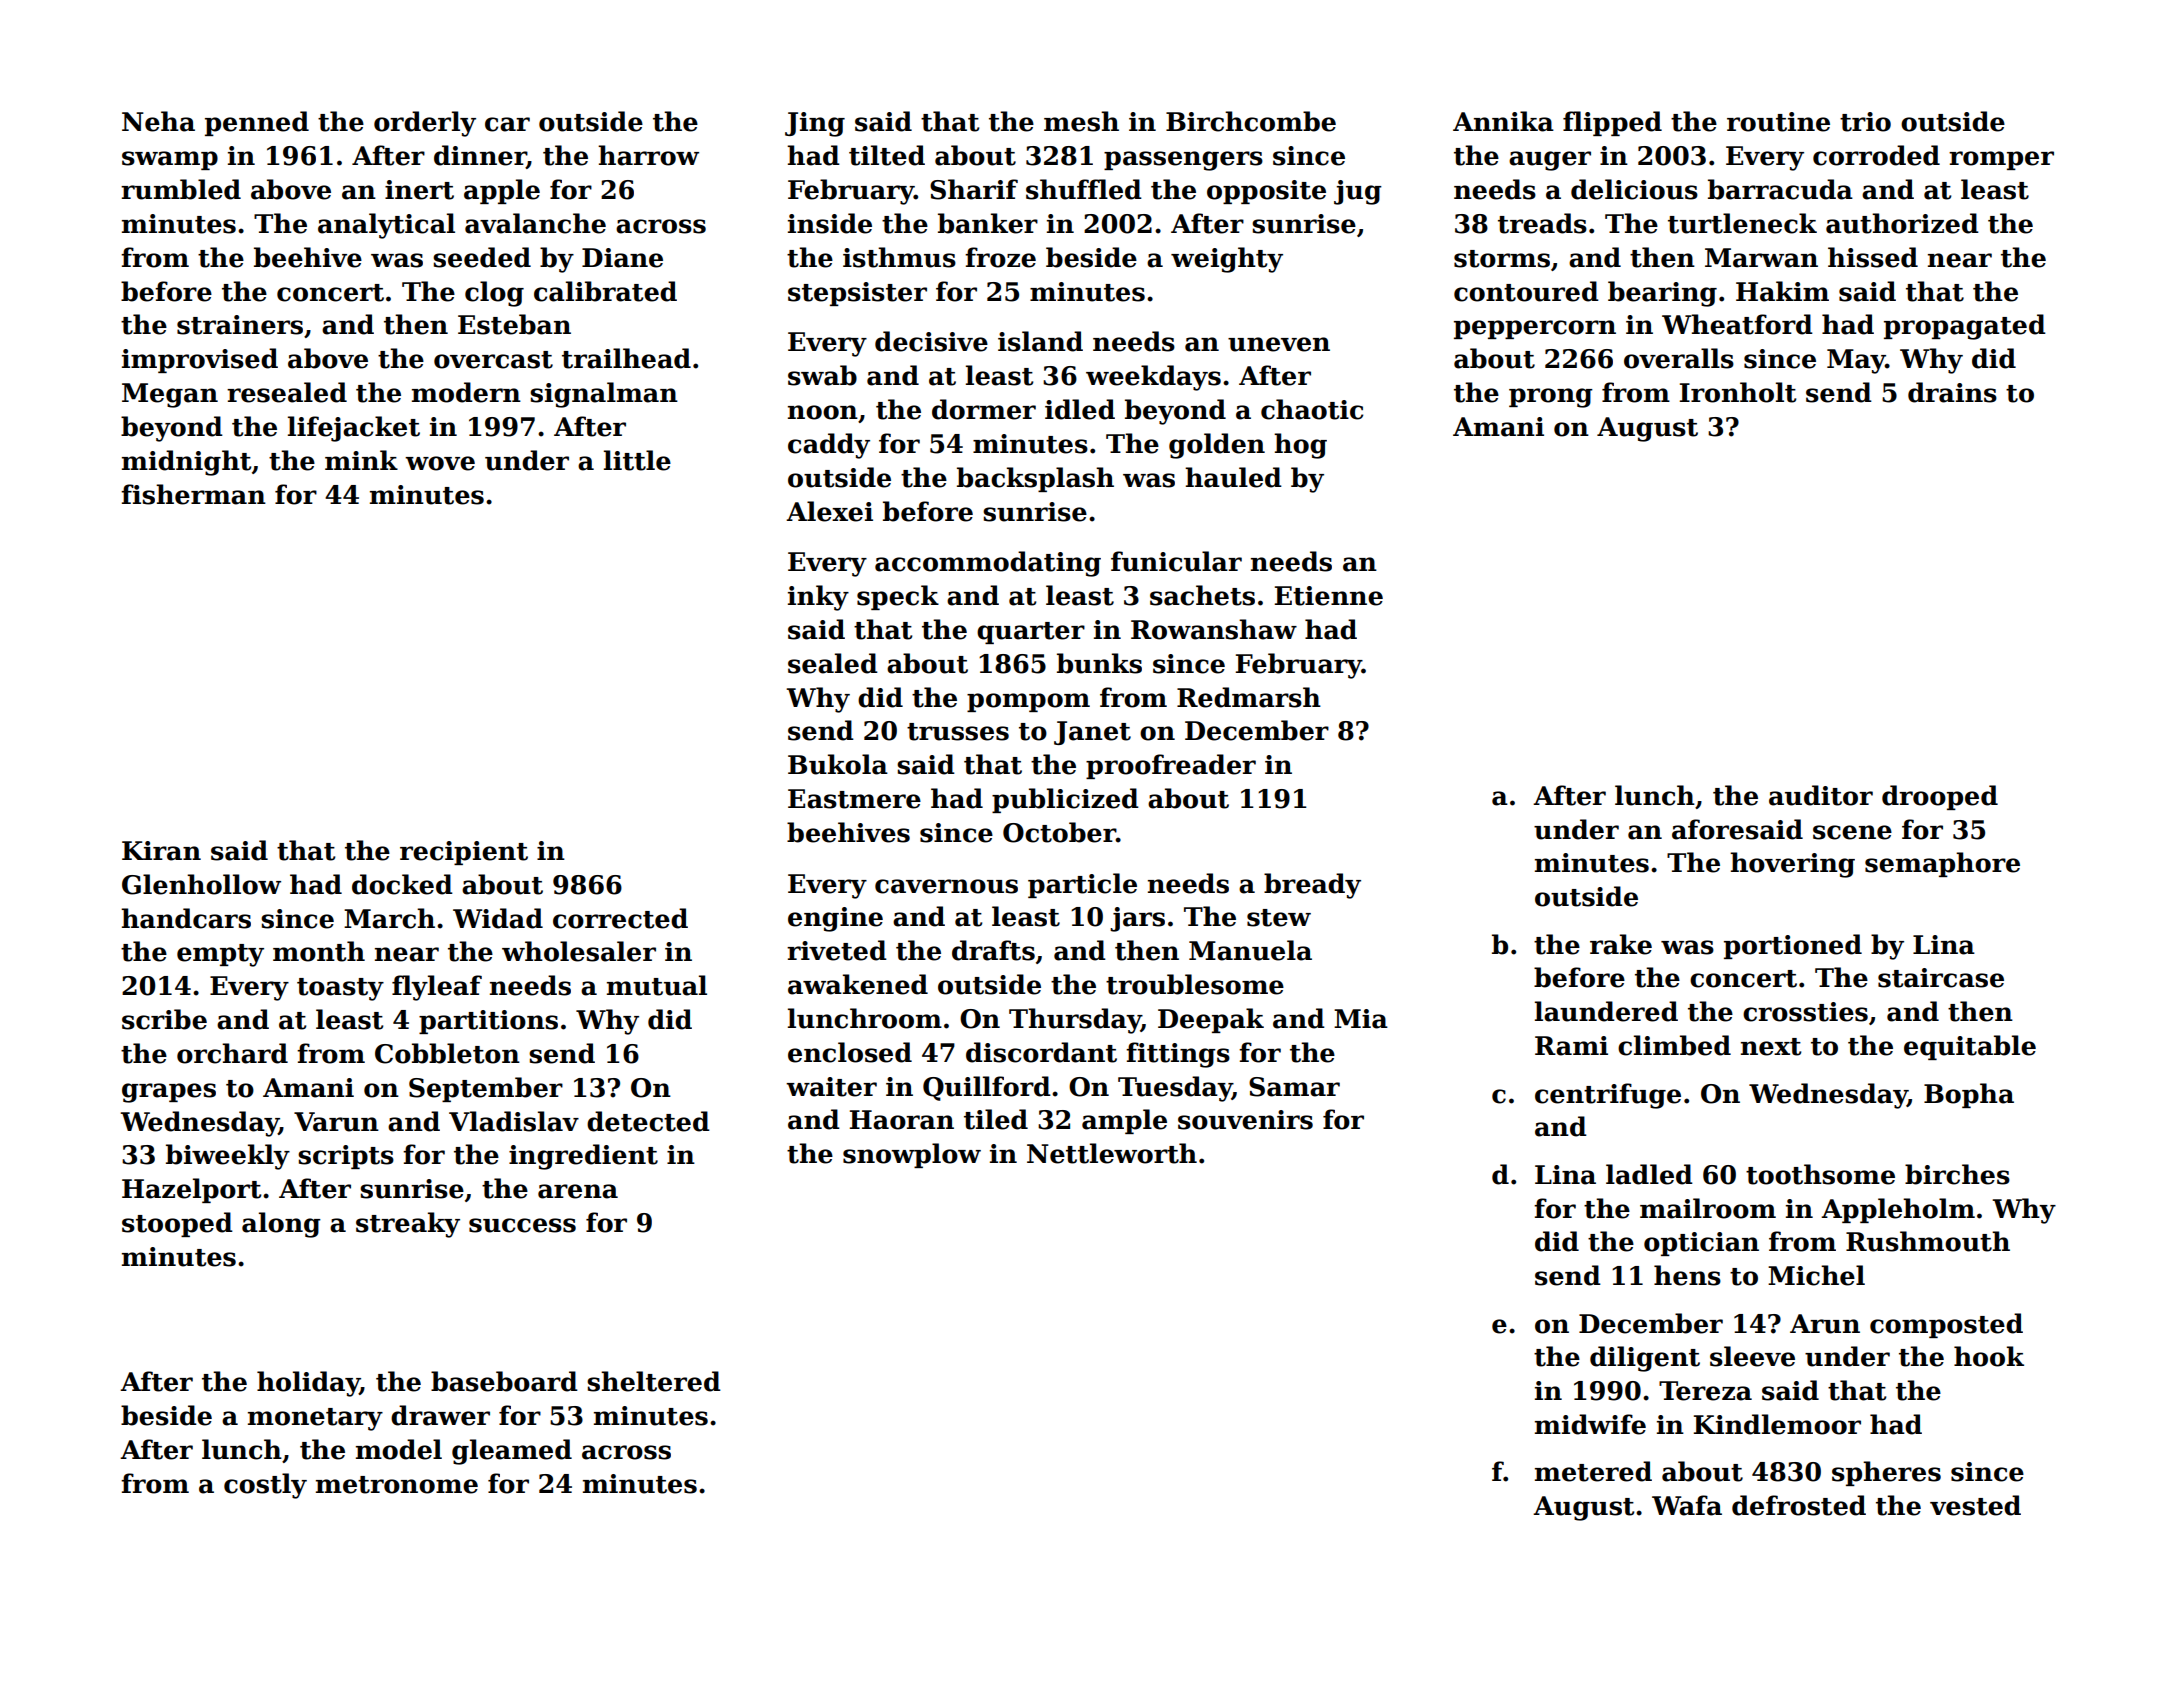 The height and width of the screenshot is (1683, 2178). Describe the element at coordinates (818, 598) in the screenshot. I see `inky` at that location.
